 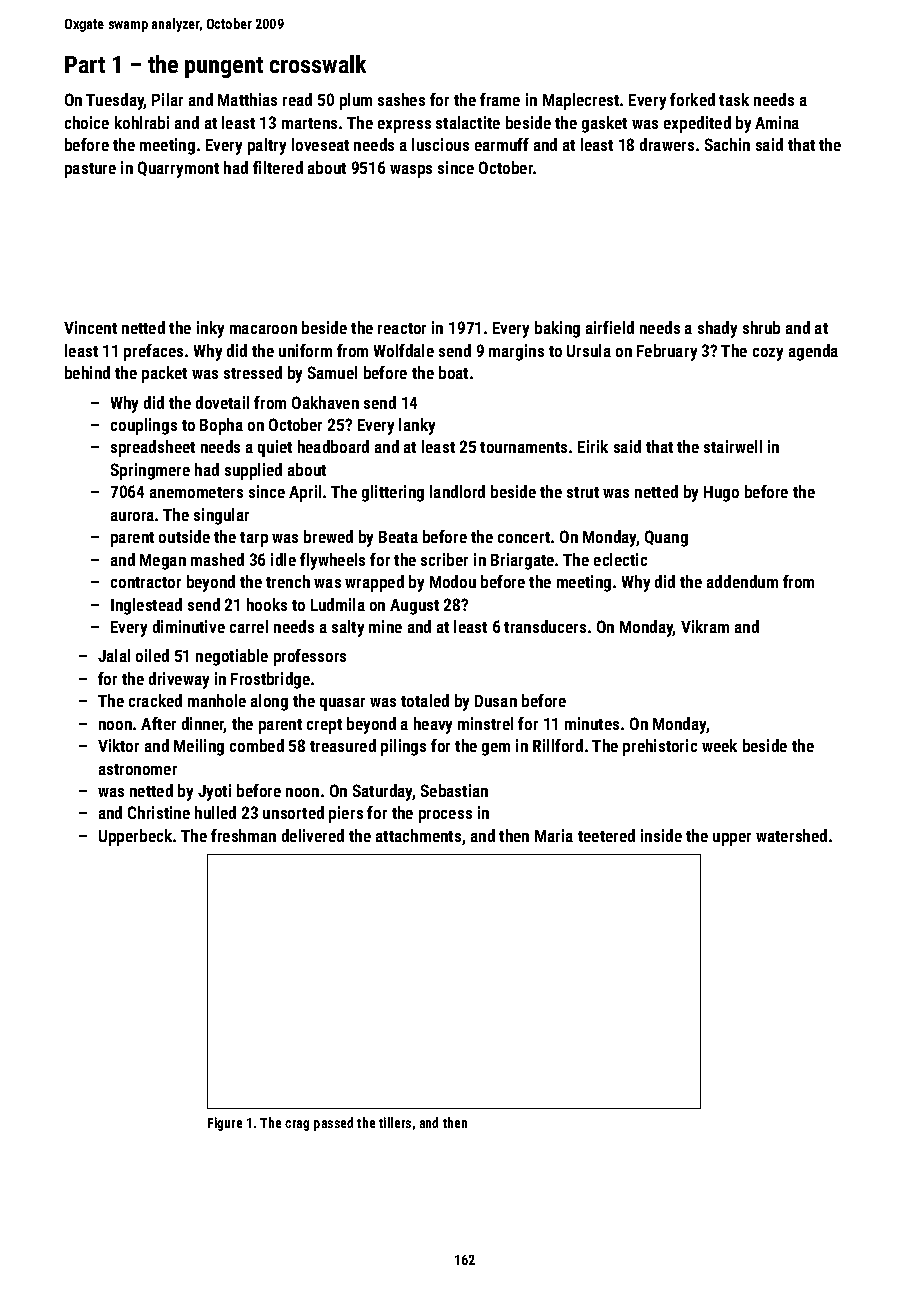 What do you see at coordinates (210, 329) in the screenshot?
I see `inky` at bounding box center [210, 329].
